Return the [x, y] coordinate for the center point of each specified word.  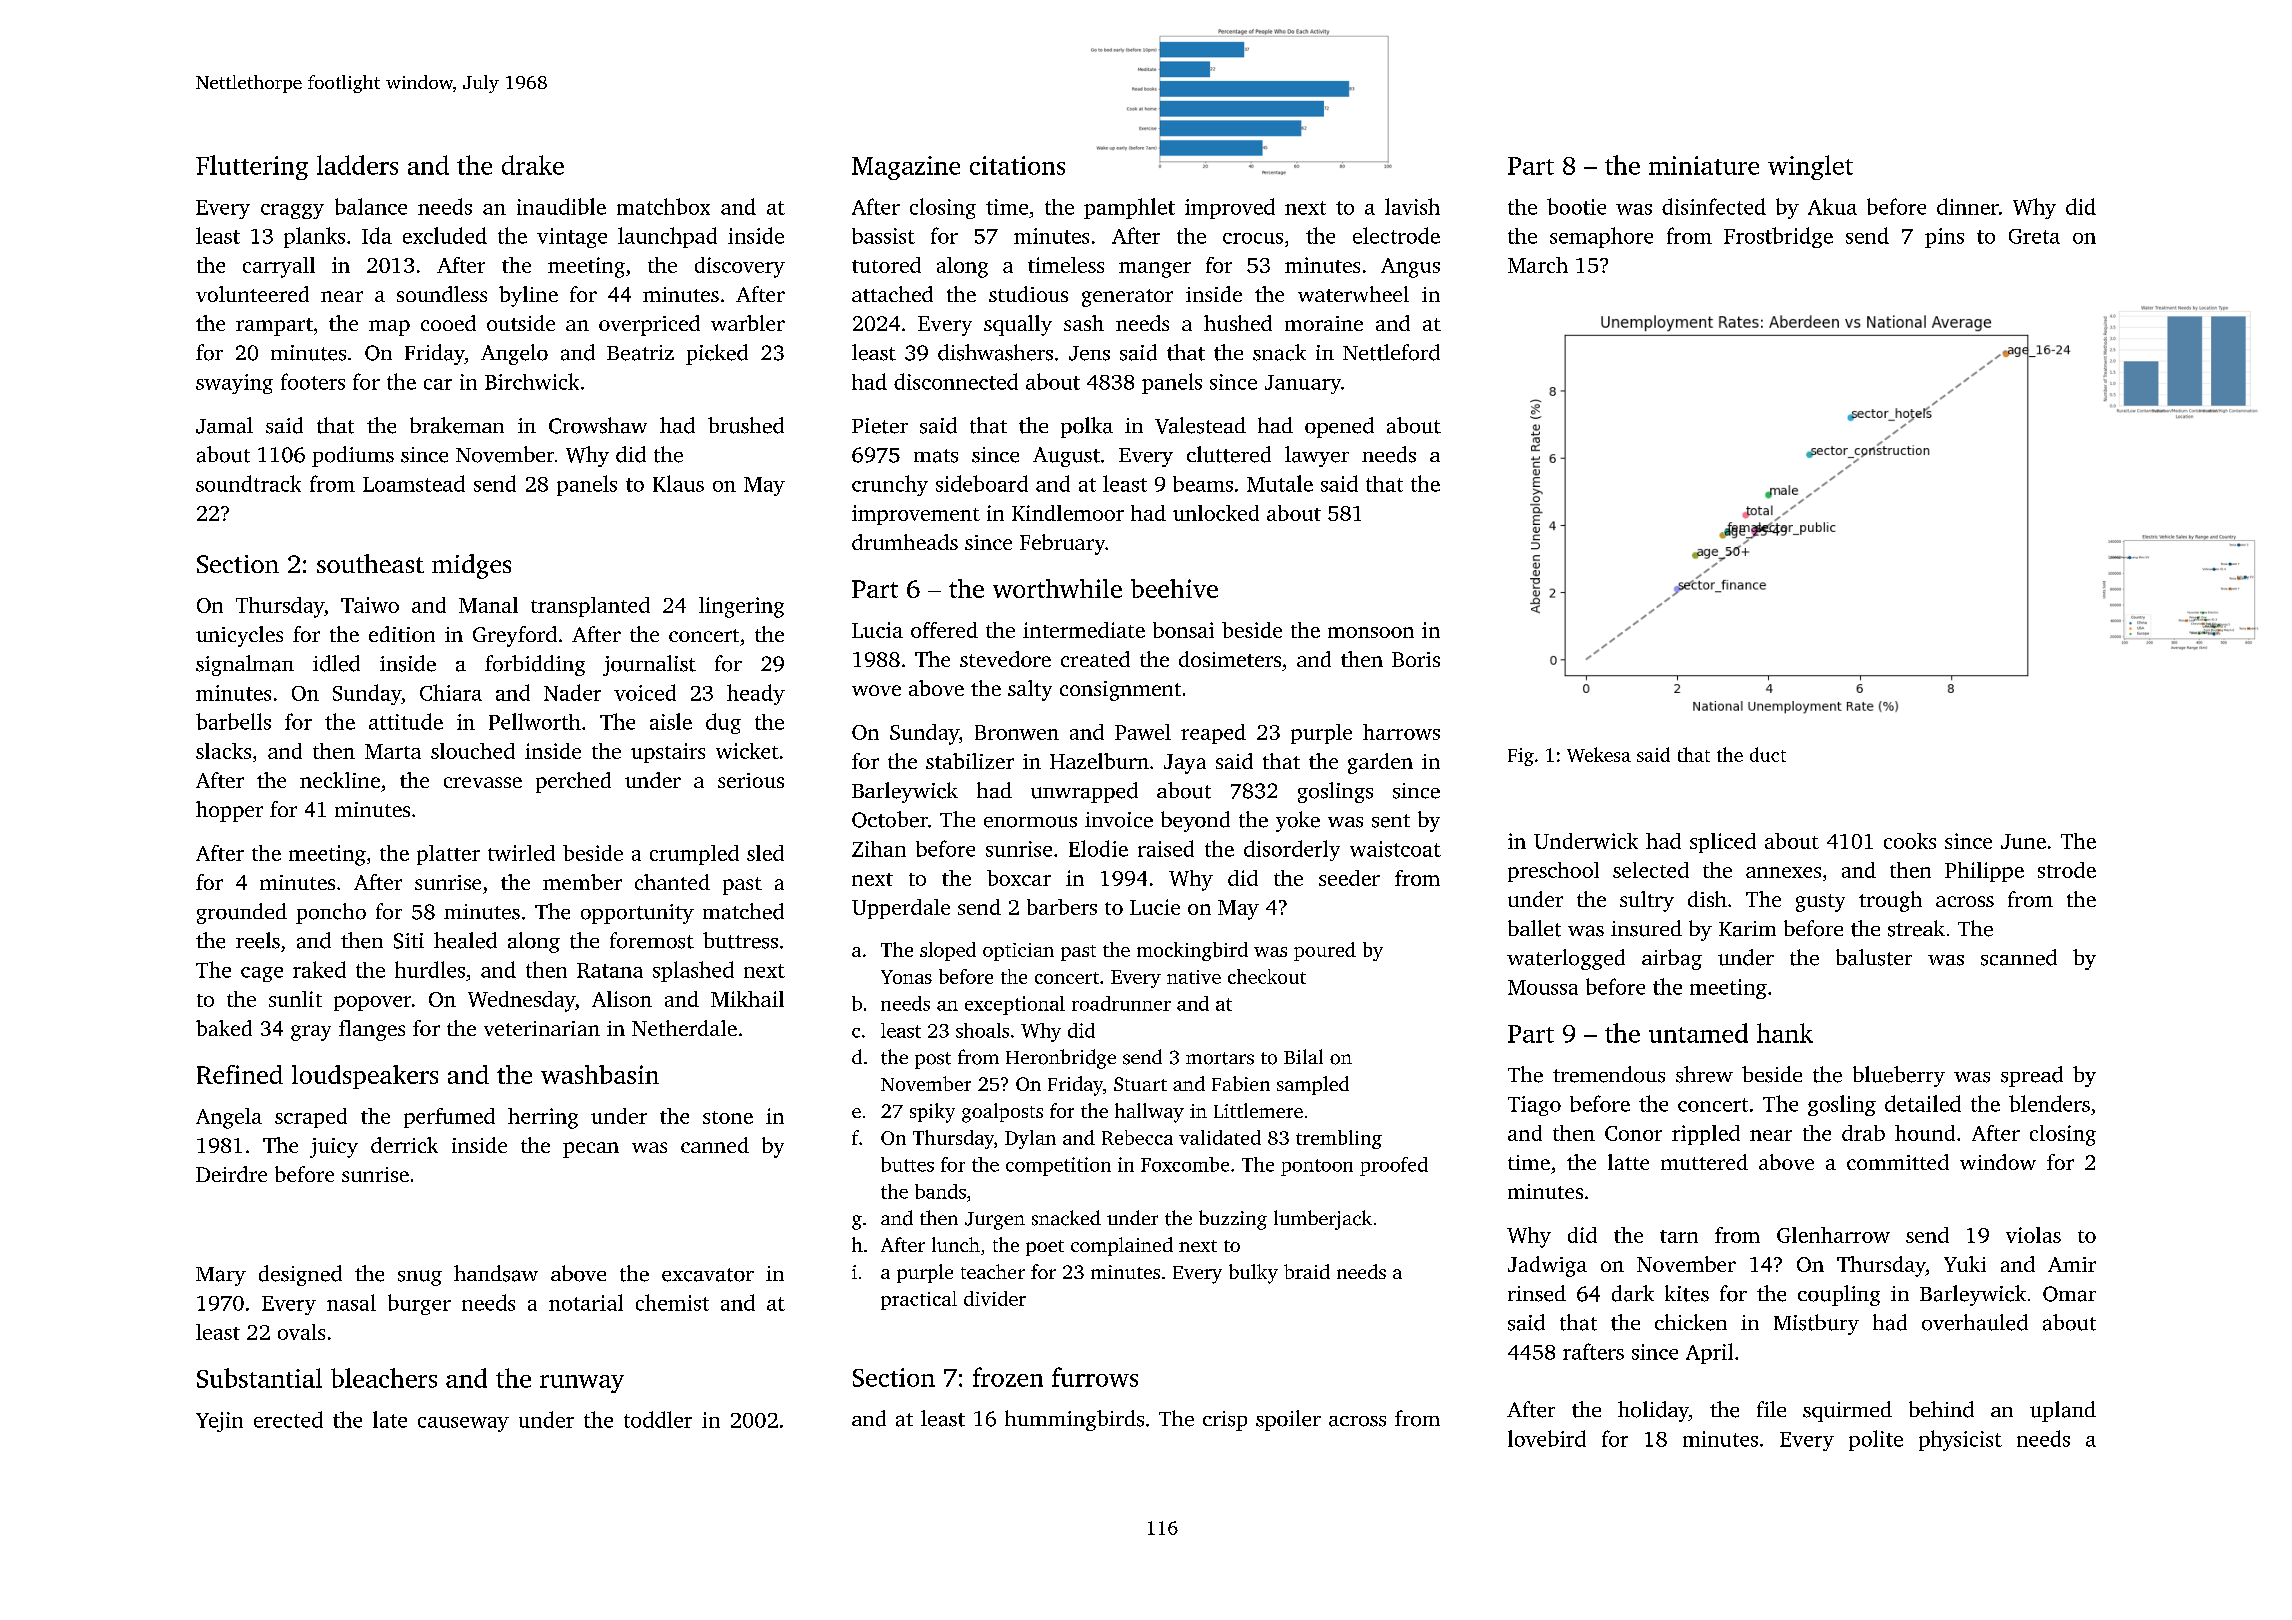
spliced [1723, 843]
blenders [2049, 1103]
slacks [223, 751]
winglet [1810, 167]
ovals [301, 1332]
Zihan [879, 849]
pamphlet [1129, 208]
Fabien [1241, 1083]
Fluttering [252, 167]
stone [728, 1117]
